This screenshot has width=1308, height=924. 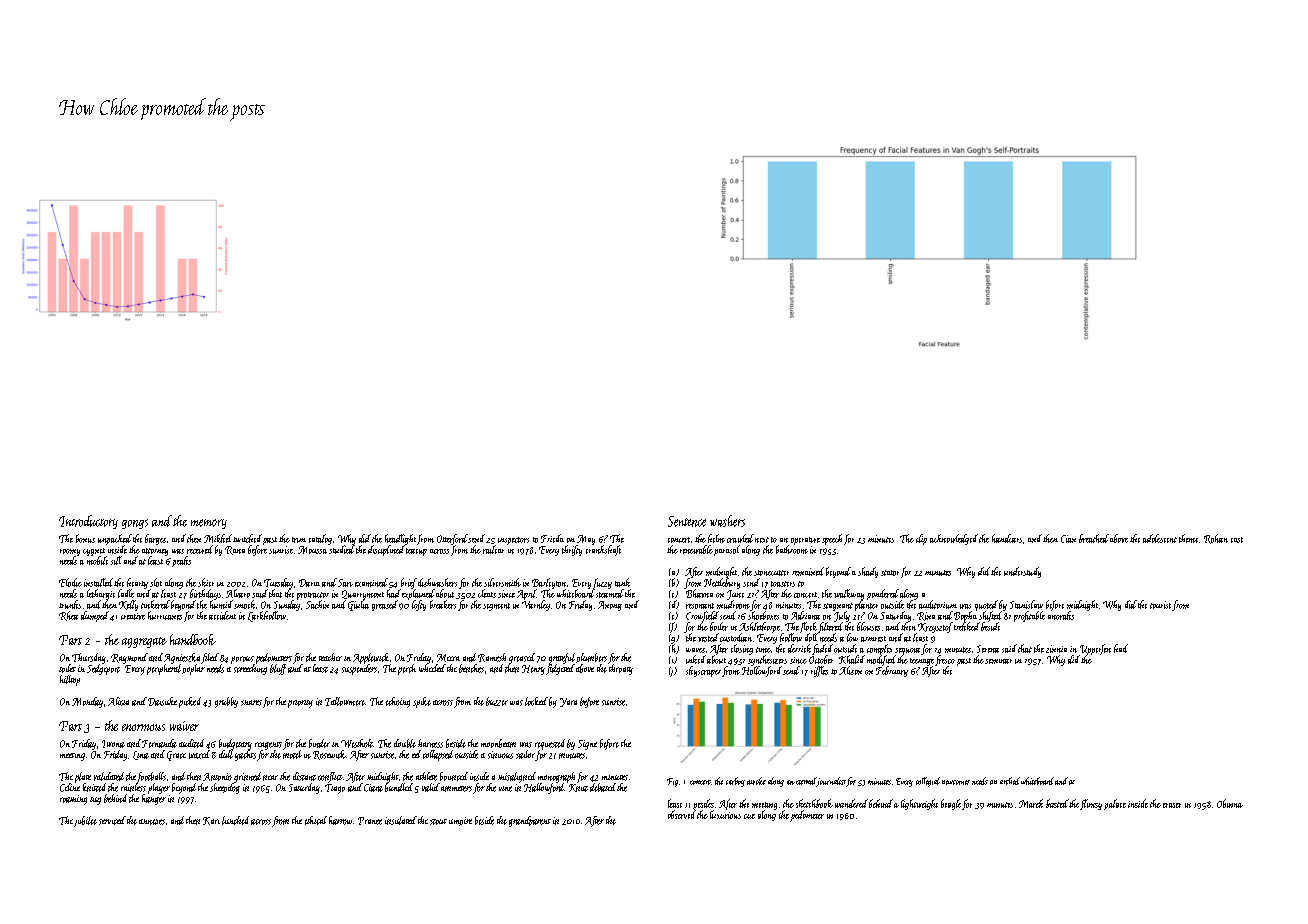 I want to click on priority, so click(x=300, y=704).
